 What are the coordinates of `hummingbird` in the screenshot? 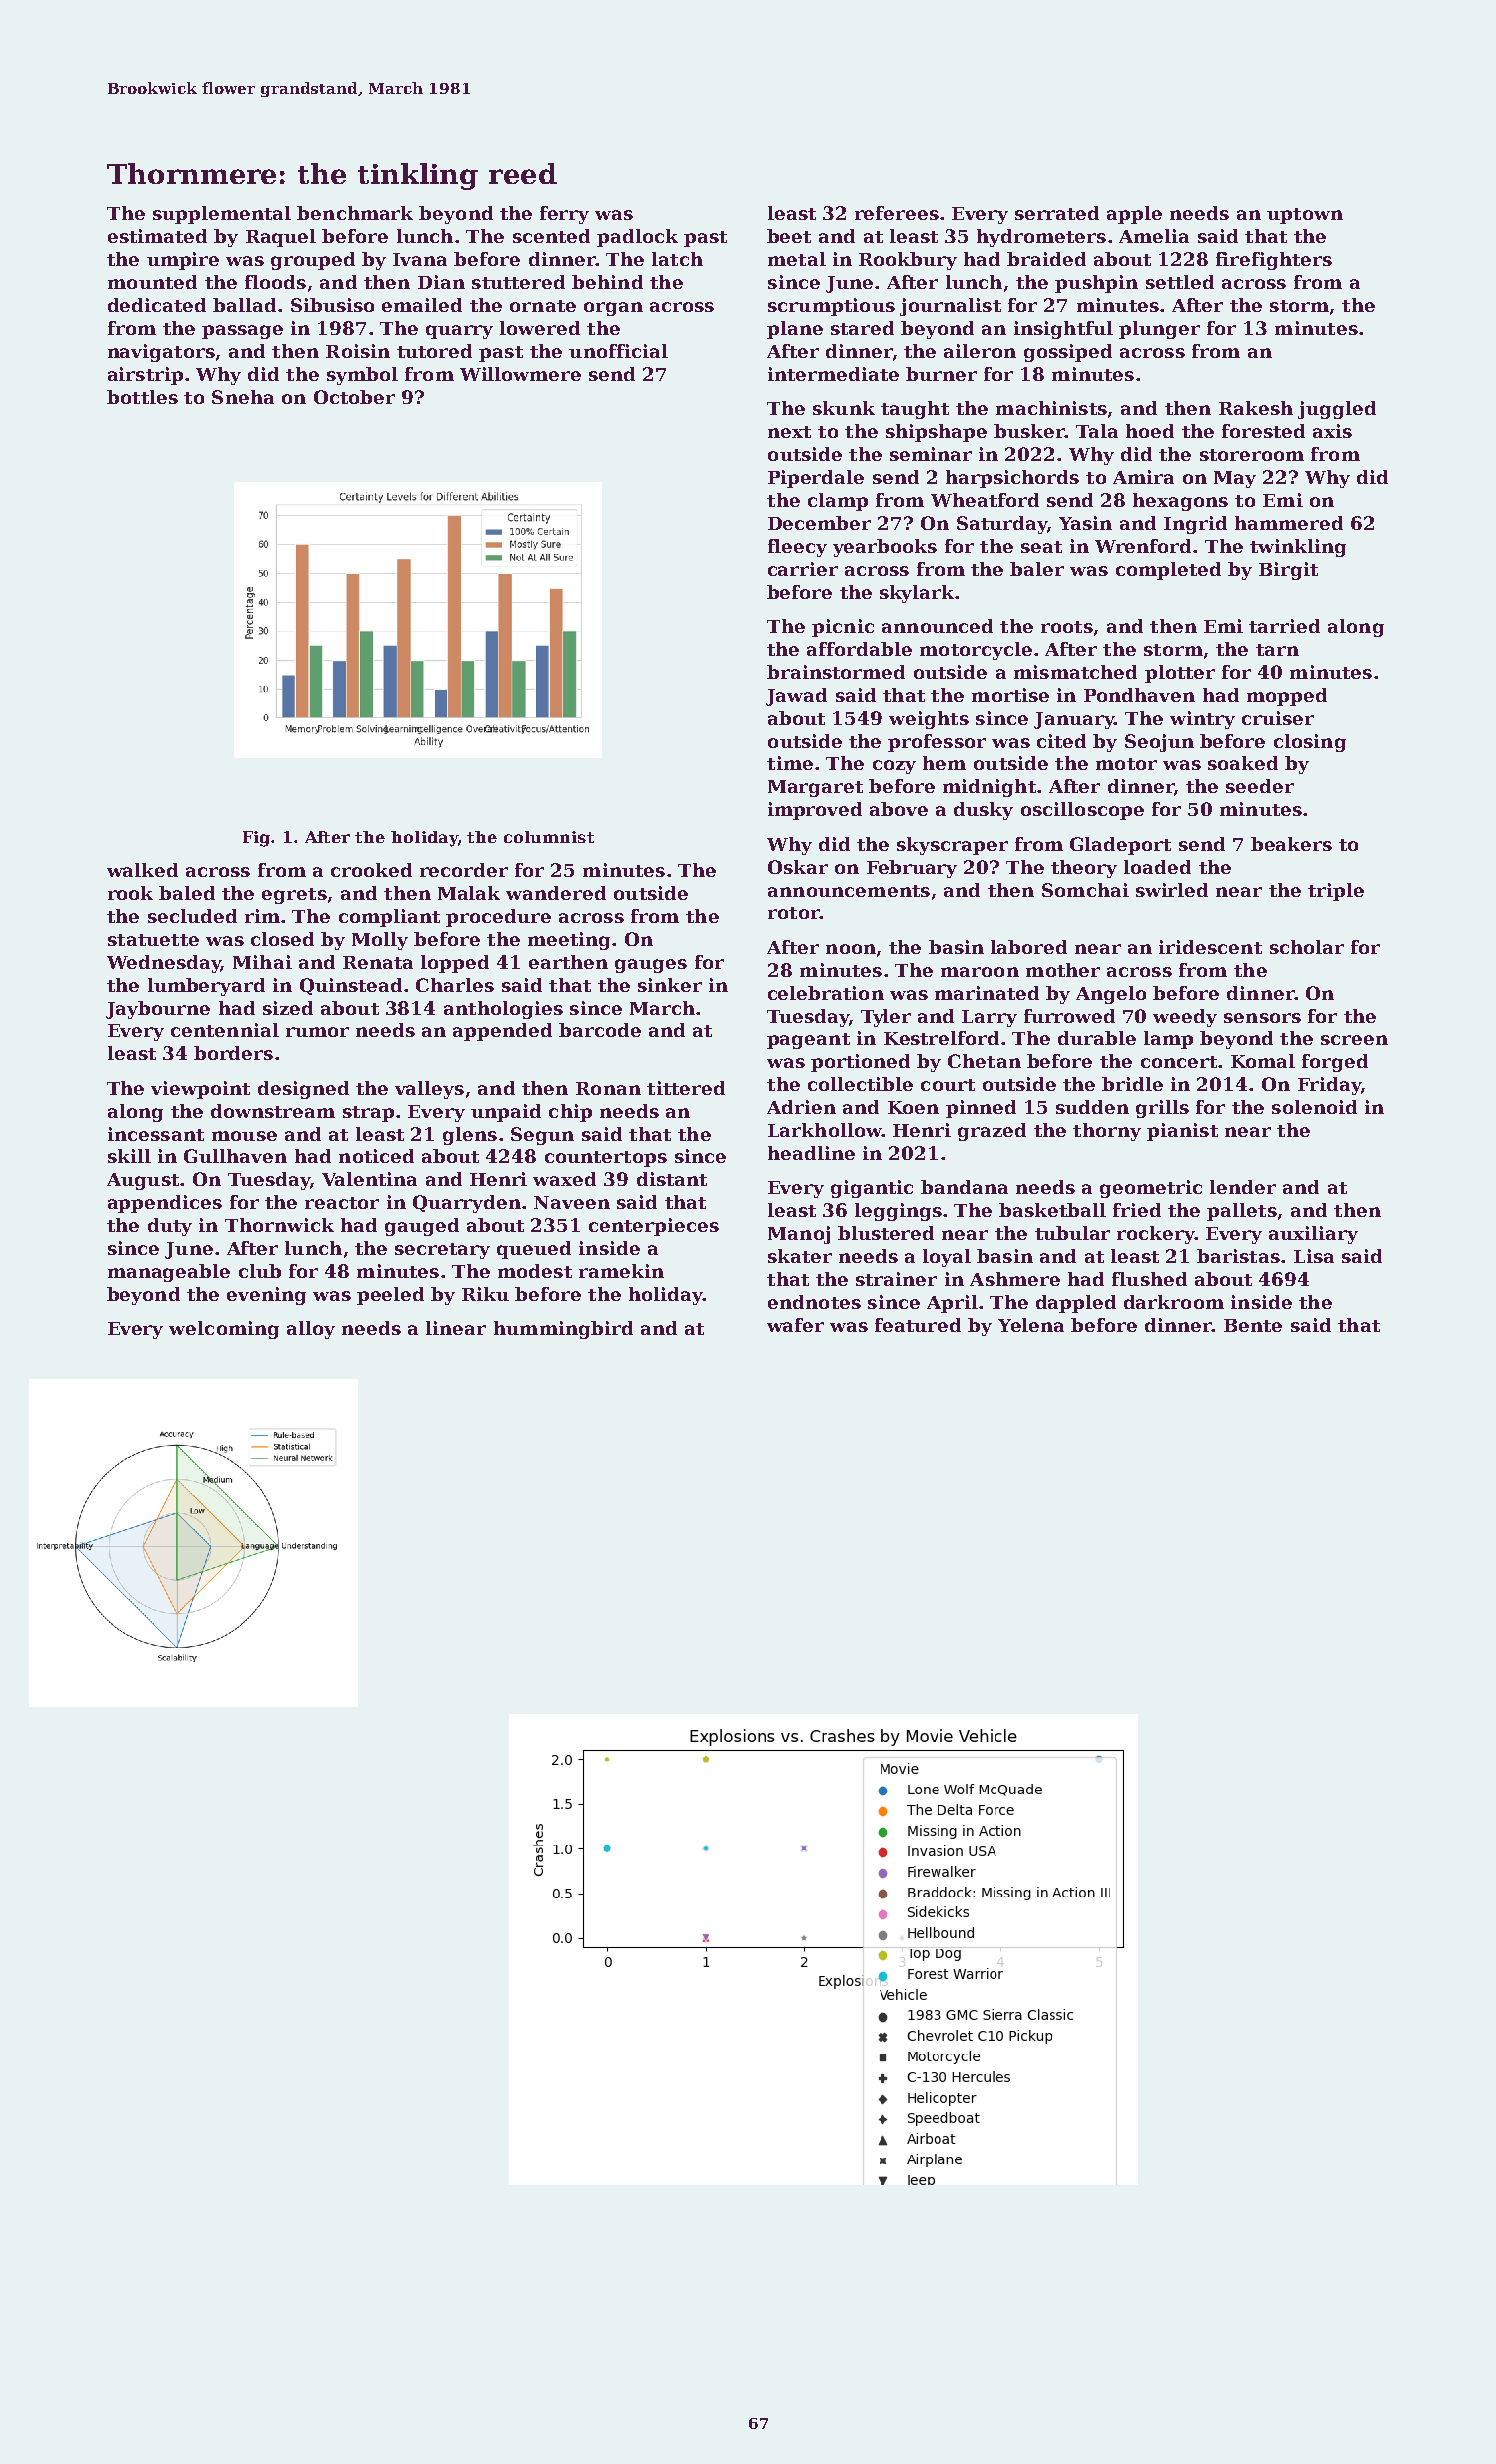 It's located at (563, 1330).
